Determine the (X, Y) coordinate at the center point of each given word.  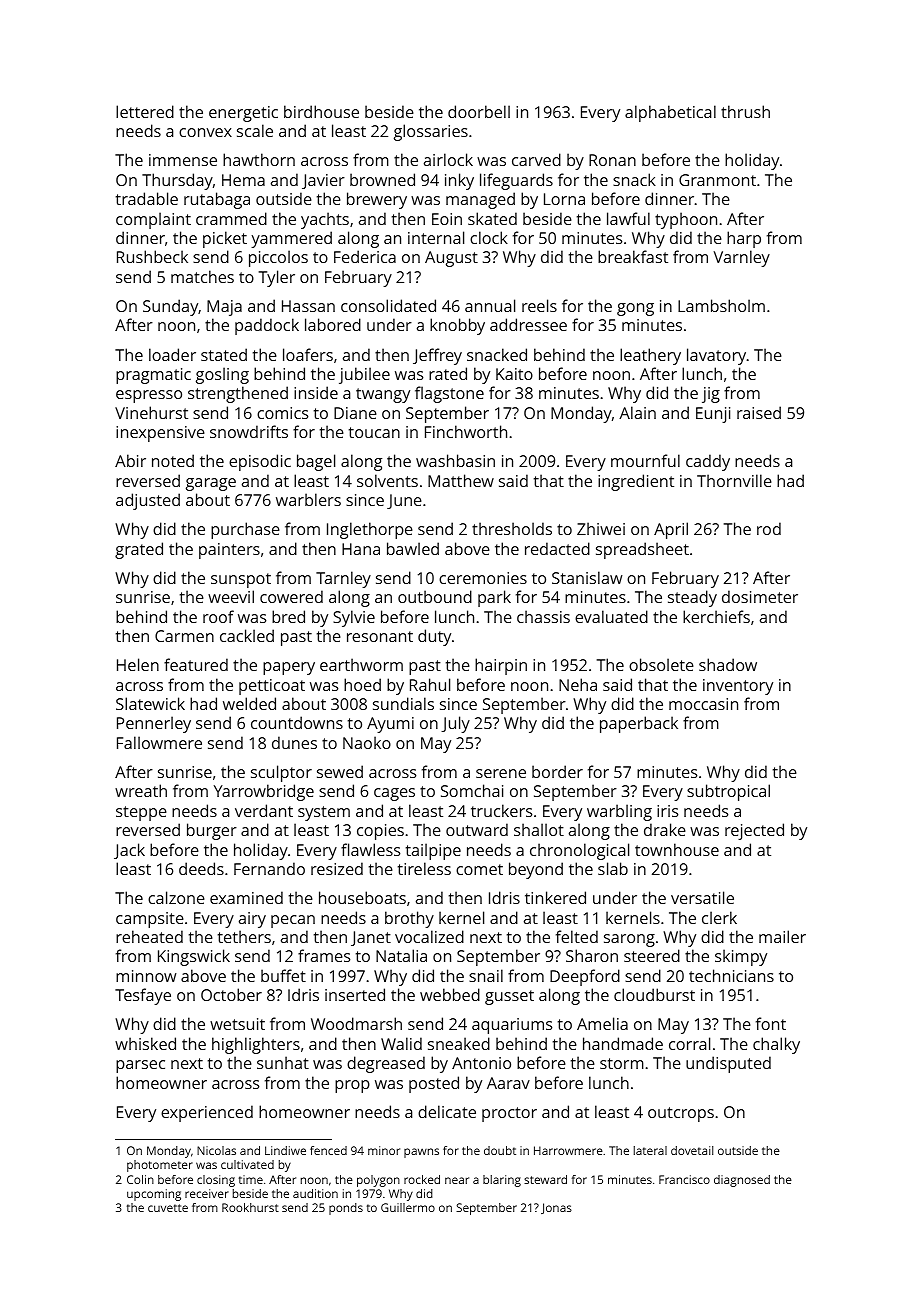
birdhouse (321, 111)
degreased (386, 1064)
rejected (754, 831)
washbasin (455, 460)
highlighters (256, 1045)
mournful (645, 460)
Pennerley (154, 724)
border (557, 771)
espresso (149, 396)
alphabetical (670, 113)
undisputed (728, 1064)
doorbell (479, 111)
